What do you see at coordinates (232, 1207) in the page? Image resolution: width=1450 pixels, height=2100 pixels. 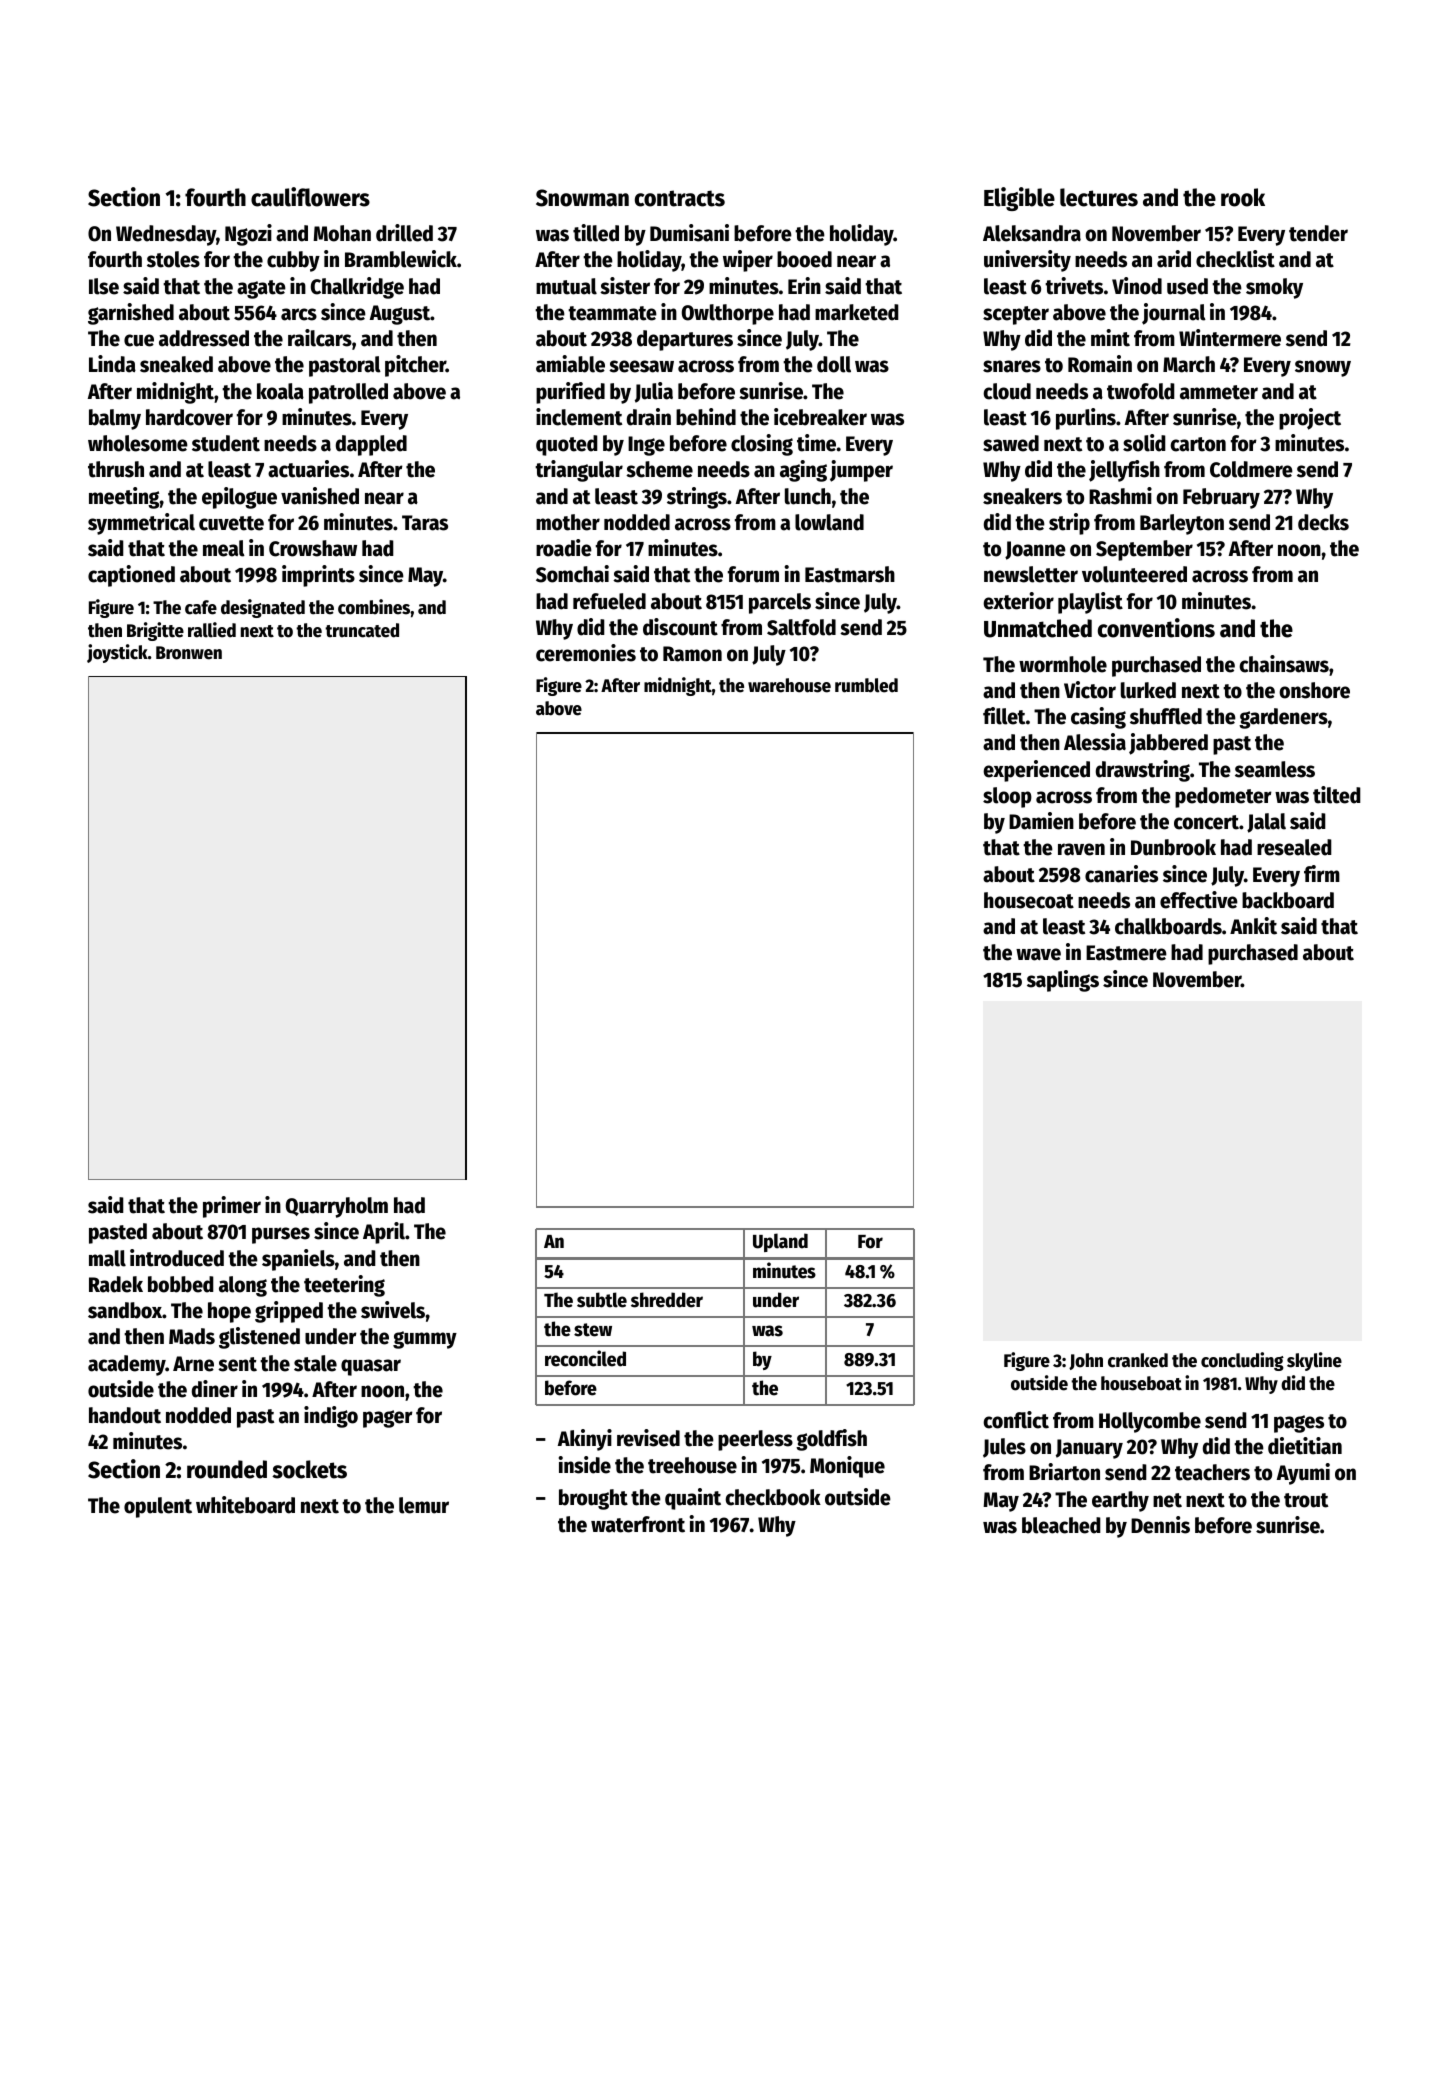 I see `primer` at bounding box center [232, 1207].
